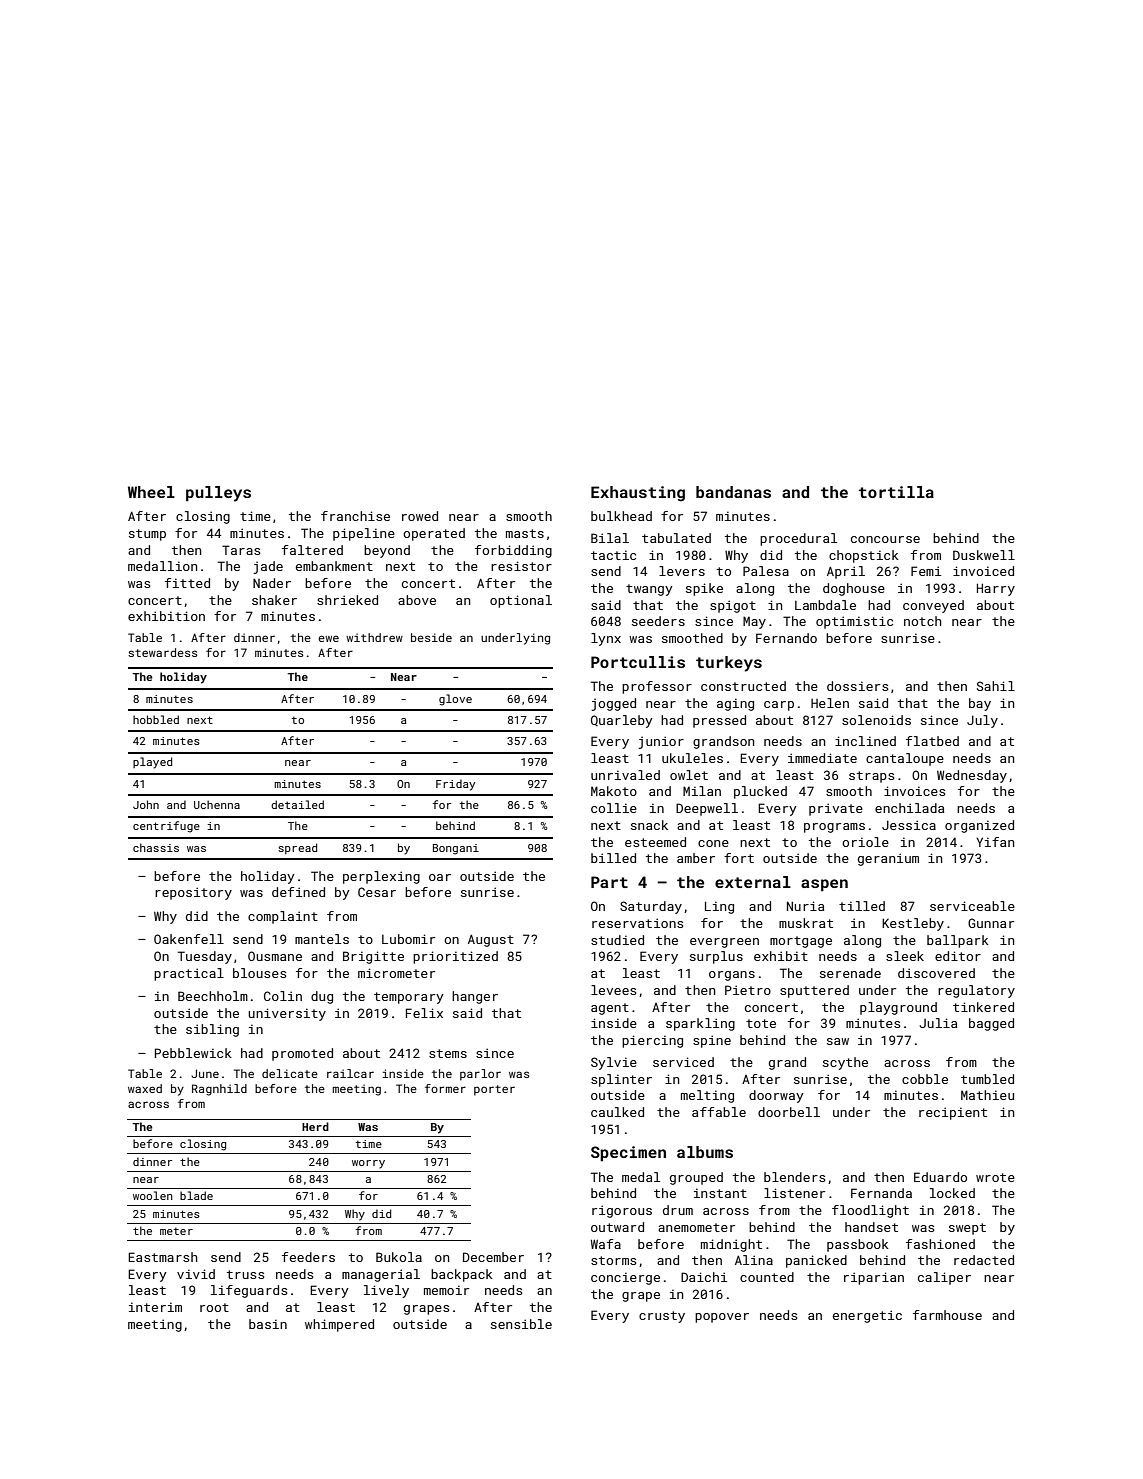 This page has width=1143, height=1479. I want to click on hanger, so click(475, 997).
